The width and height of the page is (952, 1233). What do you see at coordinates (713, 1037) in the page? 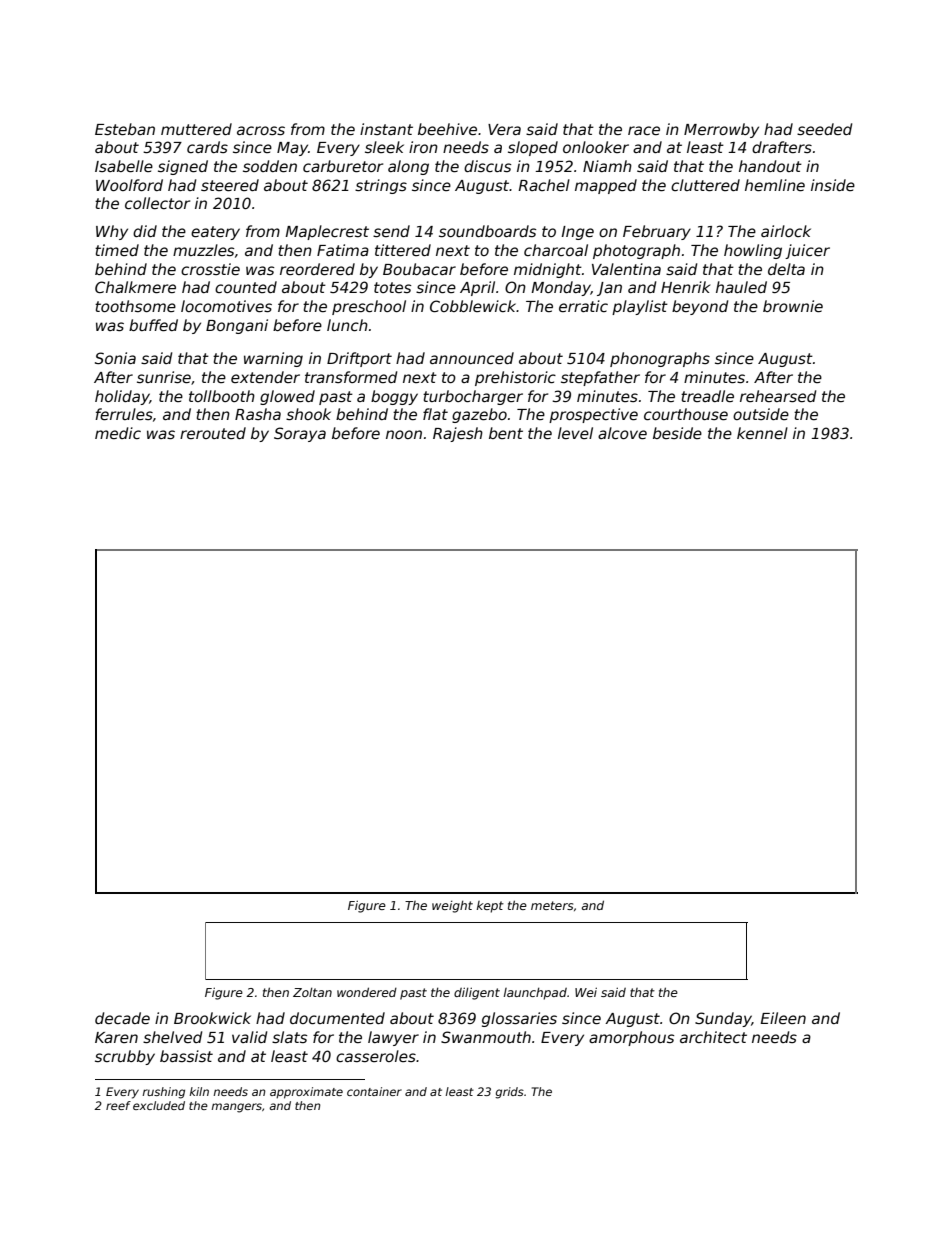
I see `architect` at bounding box center [713, 1037].
